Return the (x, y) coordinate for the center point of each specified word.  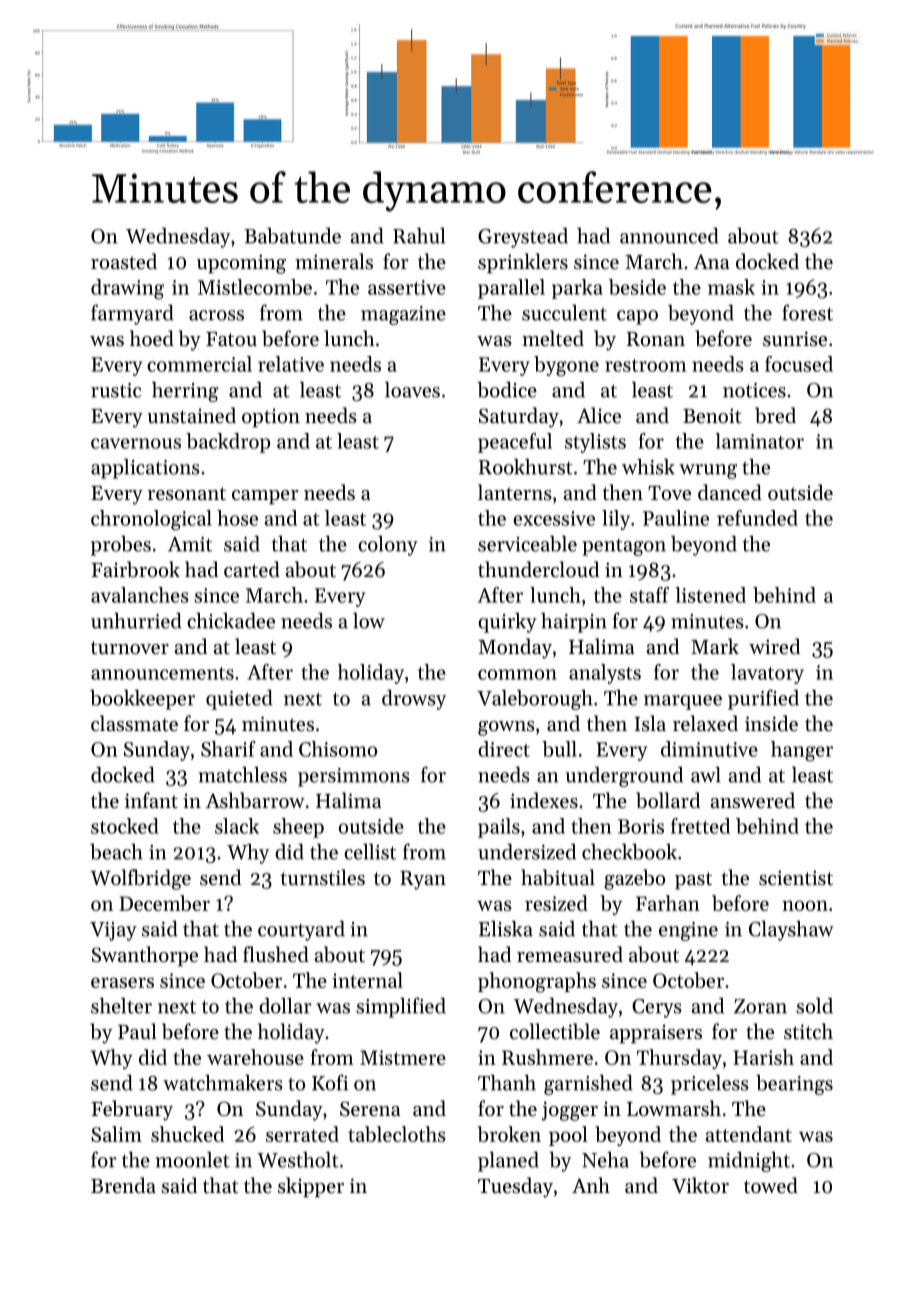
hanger (802, 751)
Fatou (231, 339)
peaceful (515, 443)
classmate (134, 723)
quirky (507, 623)
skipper (311, 1187)
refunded (757, 518)
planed (508, 1162)
